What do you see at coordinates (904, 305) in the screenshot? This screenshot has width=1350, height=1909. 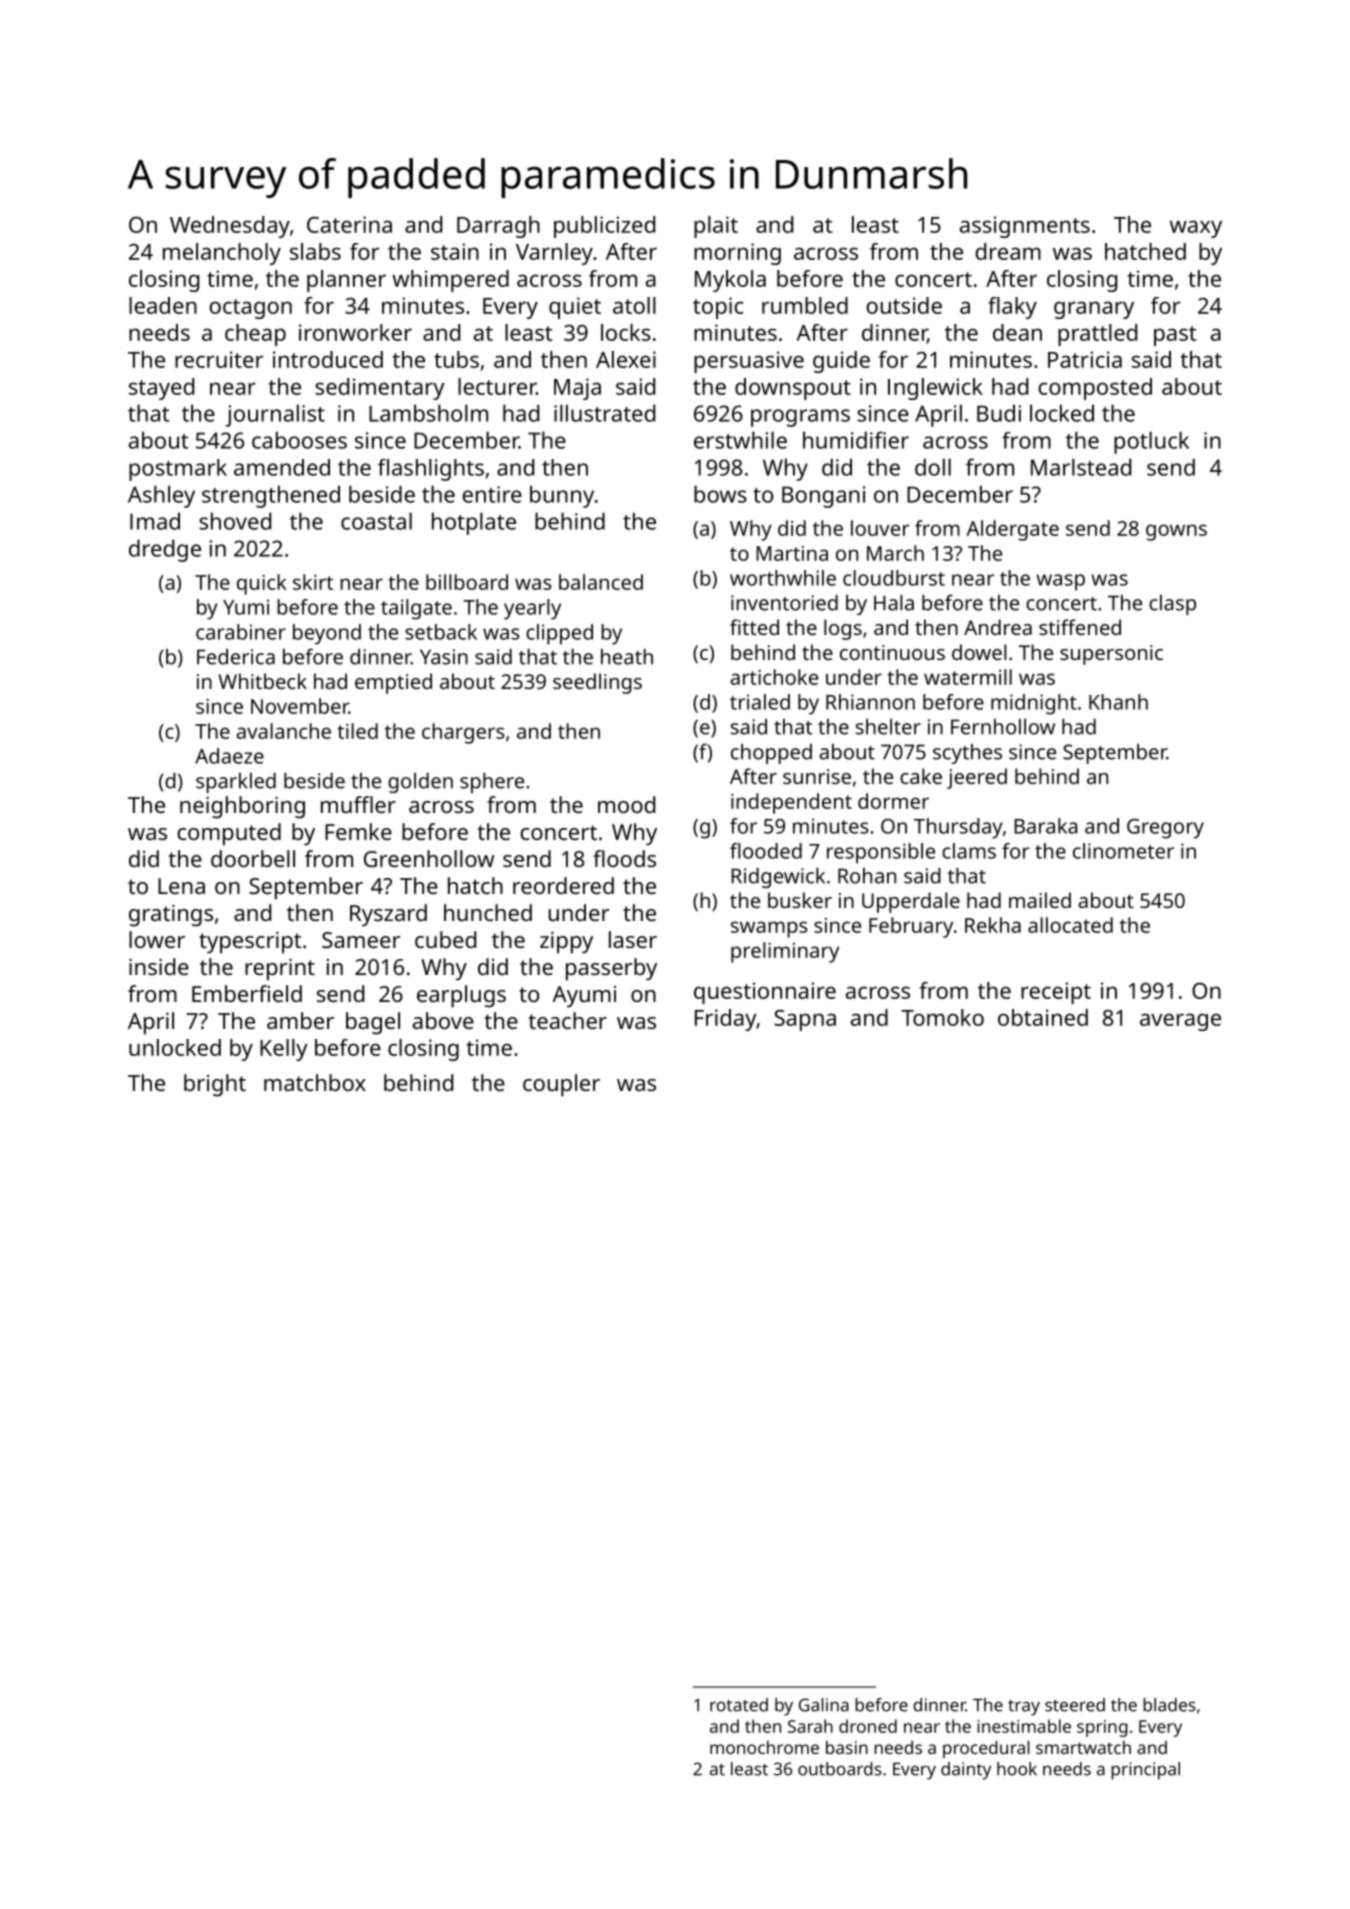 I see `outside` at bounding box center [904, 305].
